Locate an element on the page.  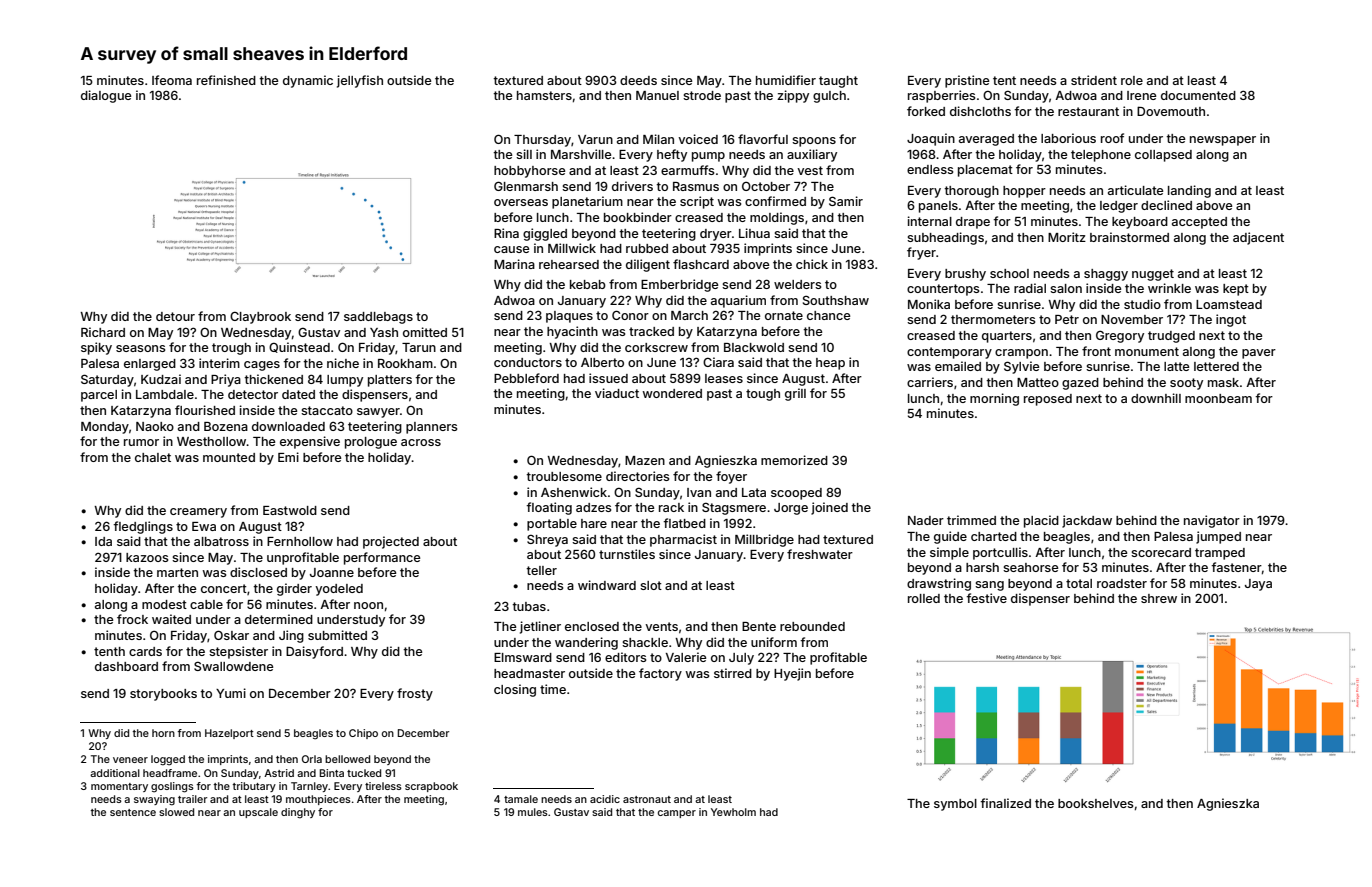
strident is located at coordinates (1094, 80).
